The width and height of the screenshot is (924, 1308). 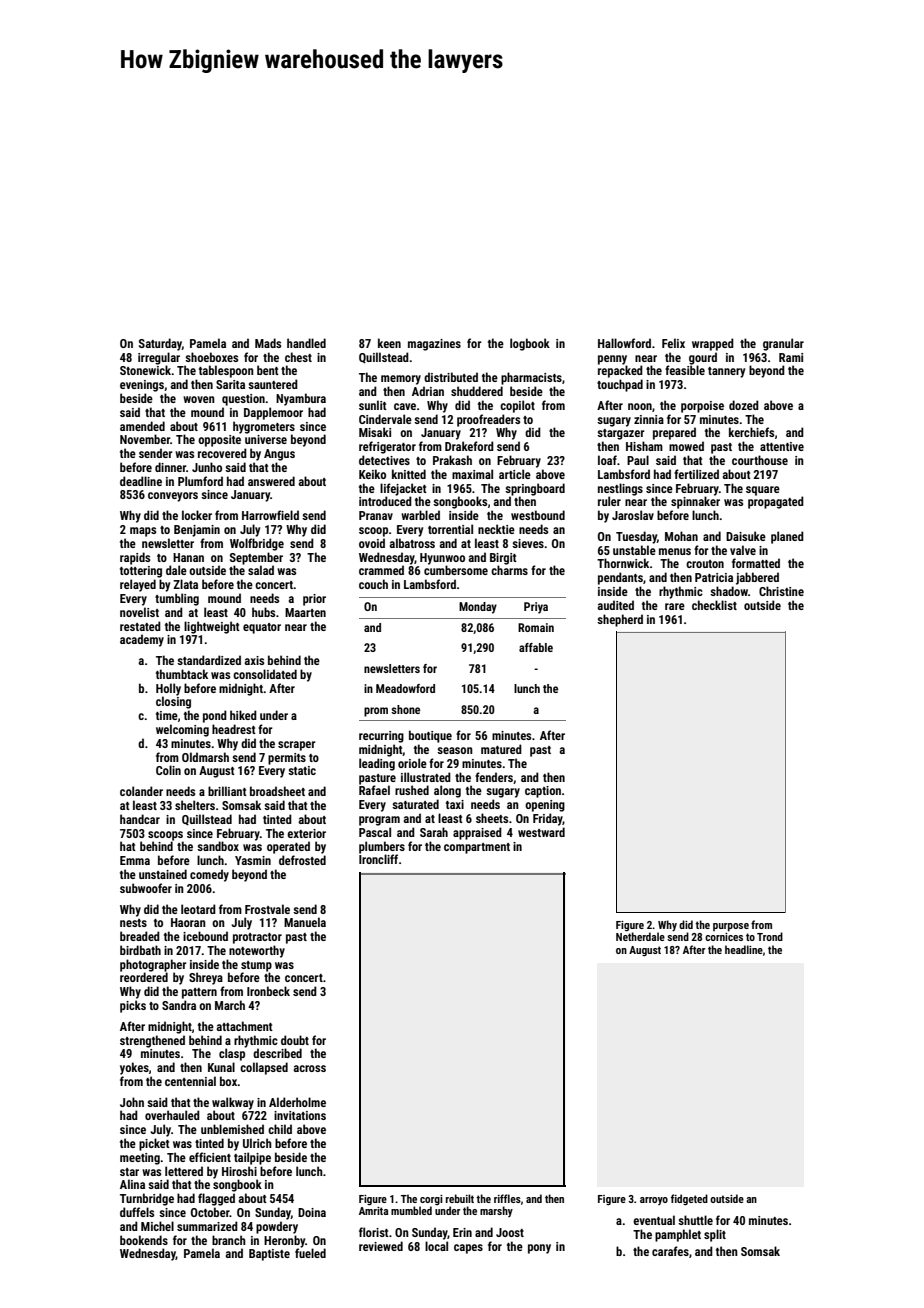 I want to click on fidgeted, so click(x=689, y=1200).
